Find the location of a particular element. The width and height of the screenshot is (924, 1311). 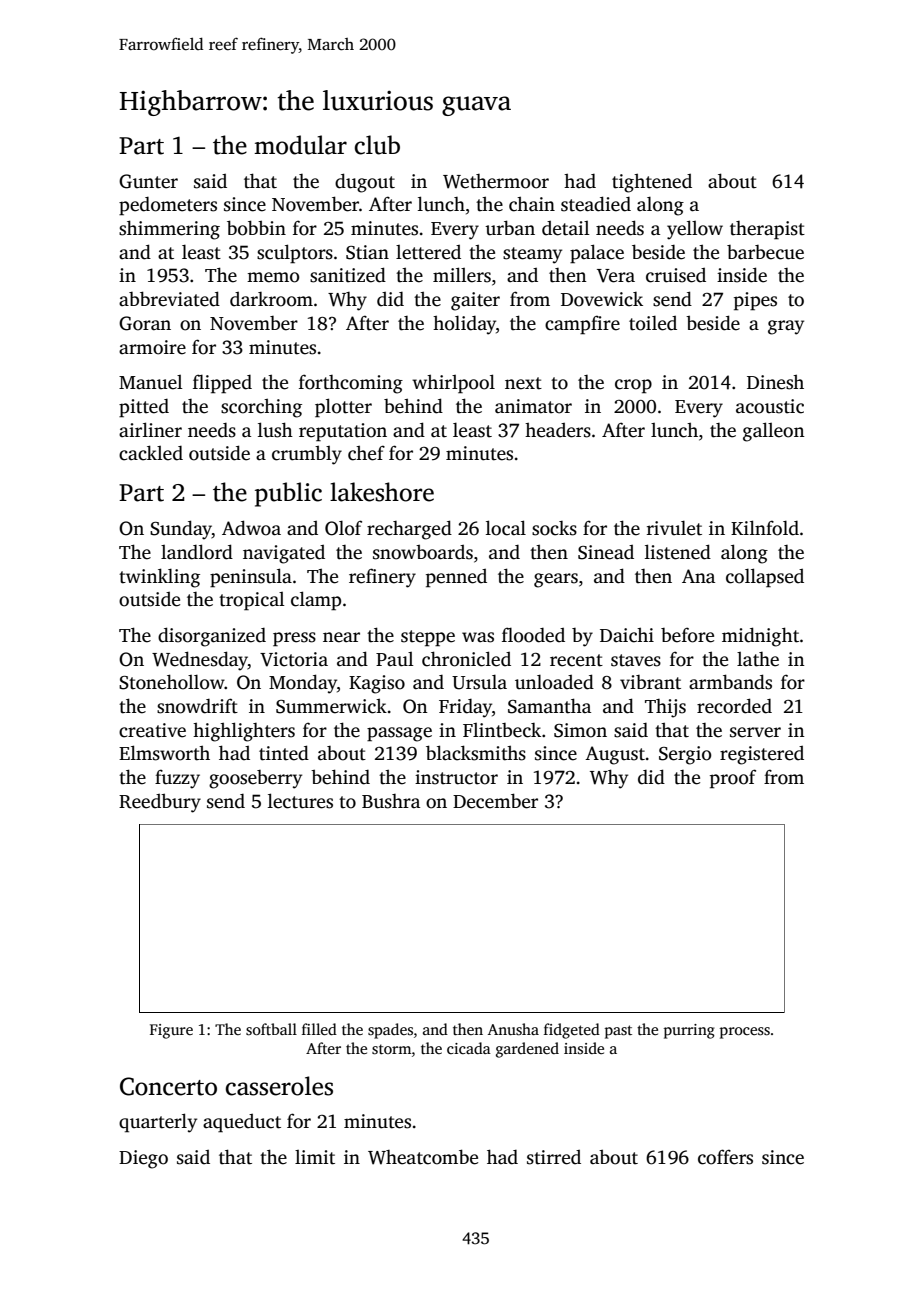

lectures is located at coordinates (300, 801).
